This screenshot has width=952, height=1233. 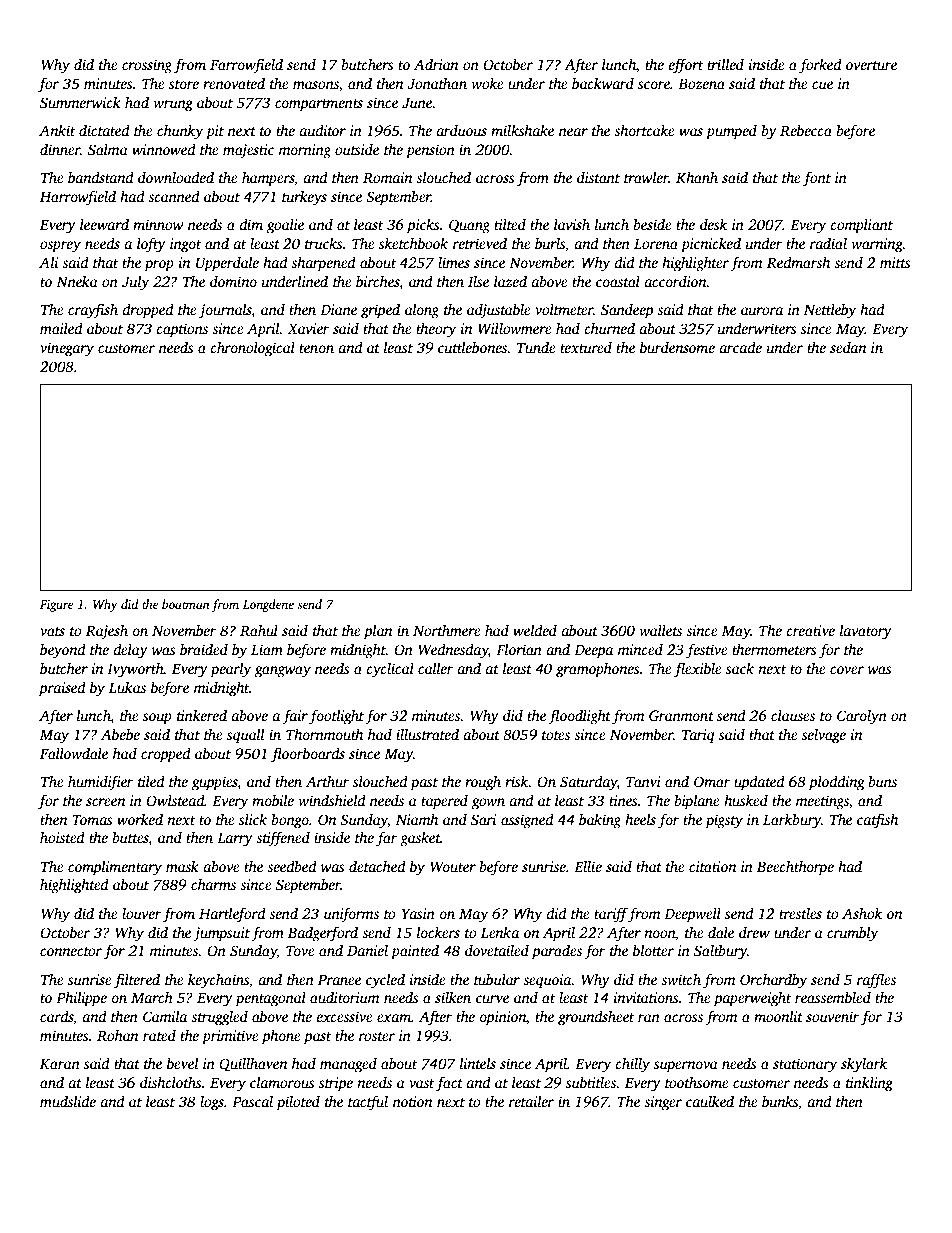 What do you see at coordinates (417, 819) in the screenshot?
I see `Niamh` at bounding box center [417, 819].
